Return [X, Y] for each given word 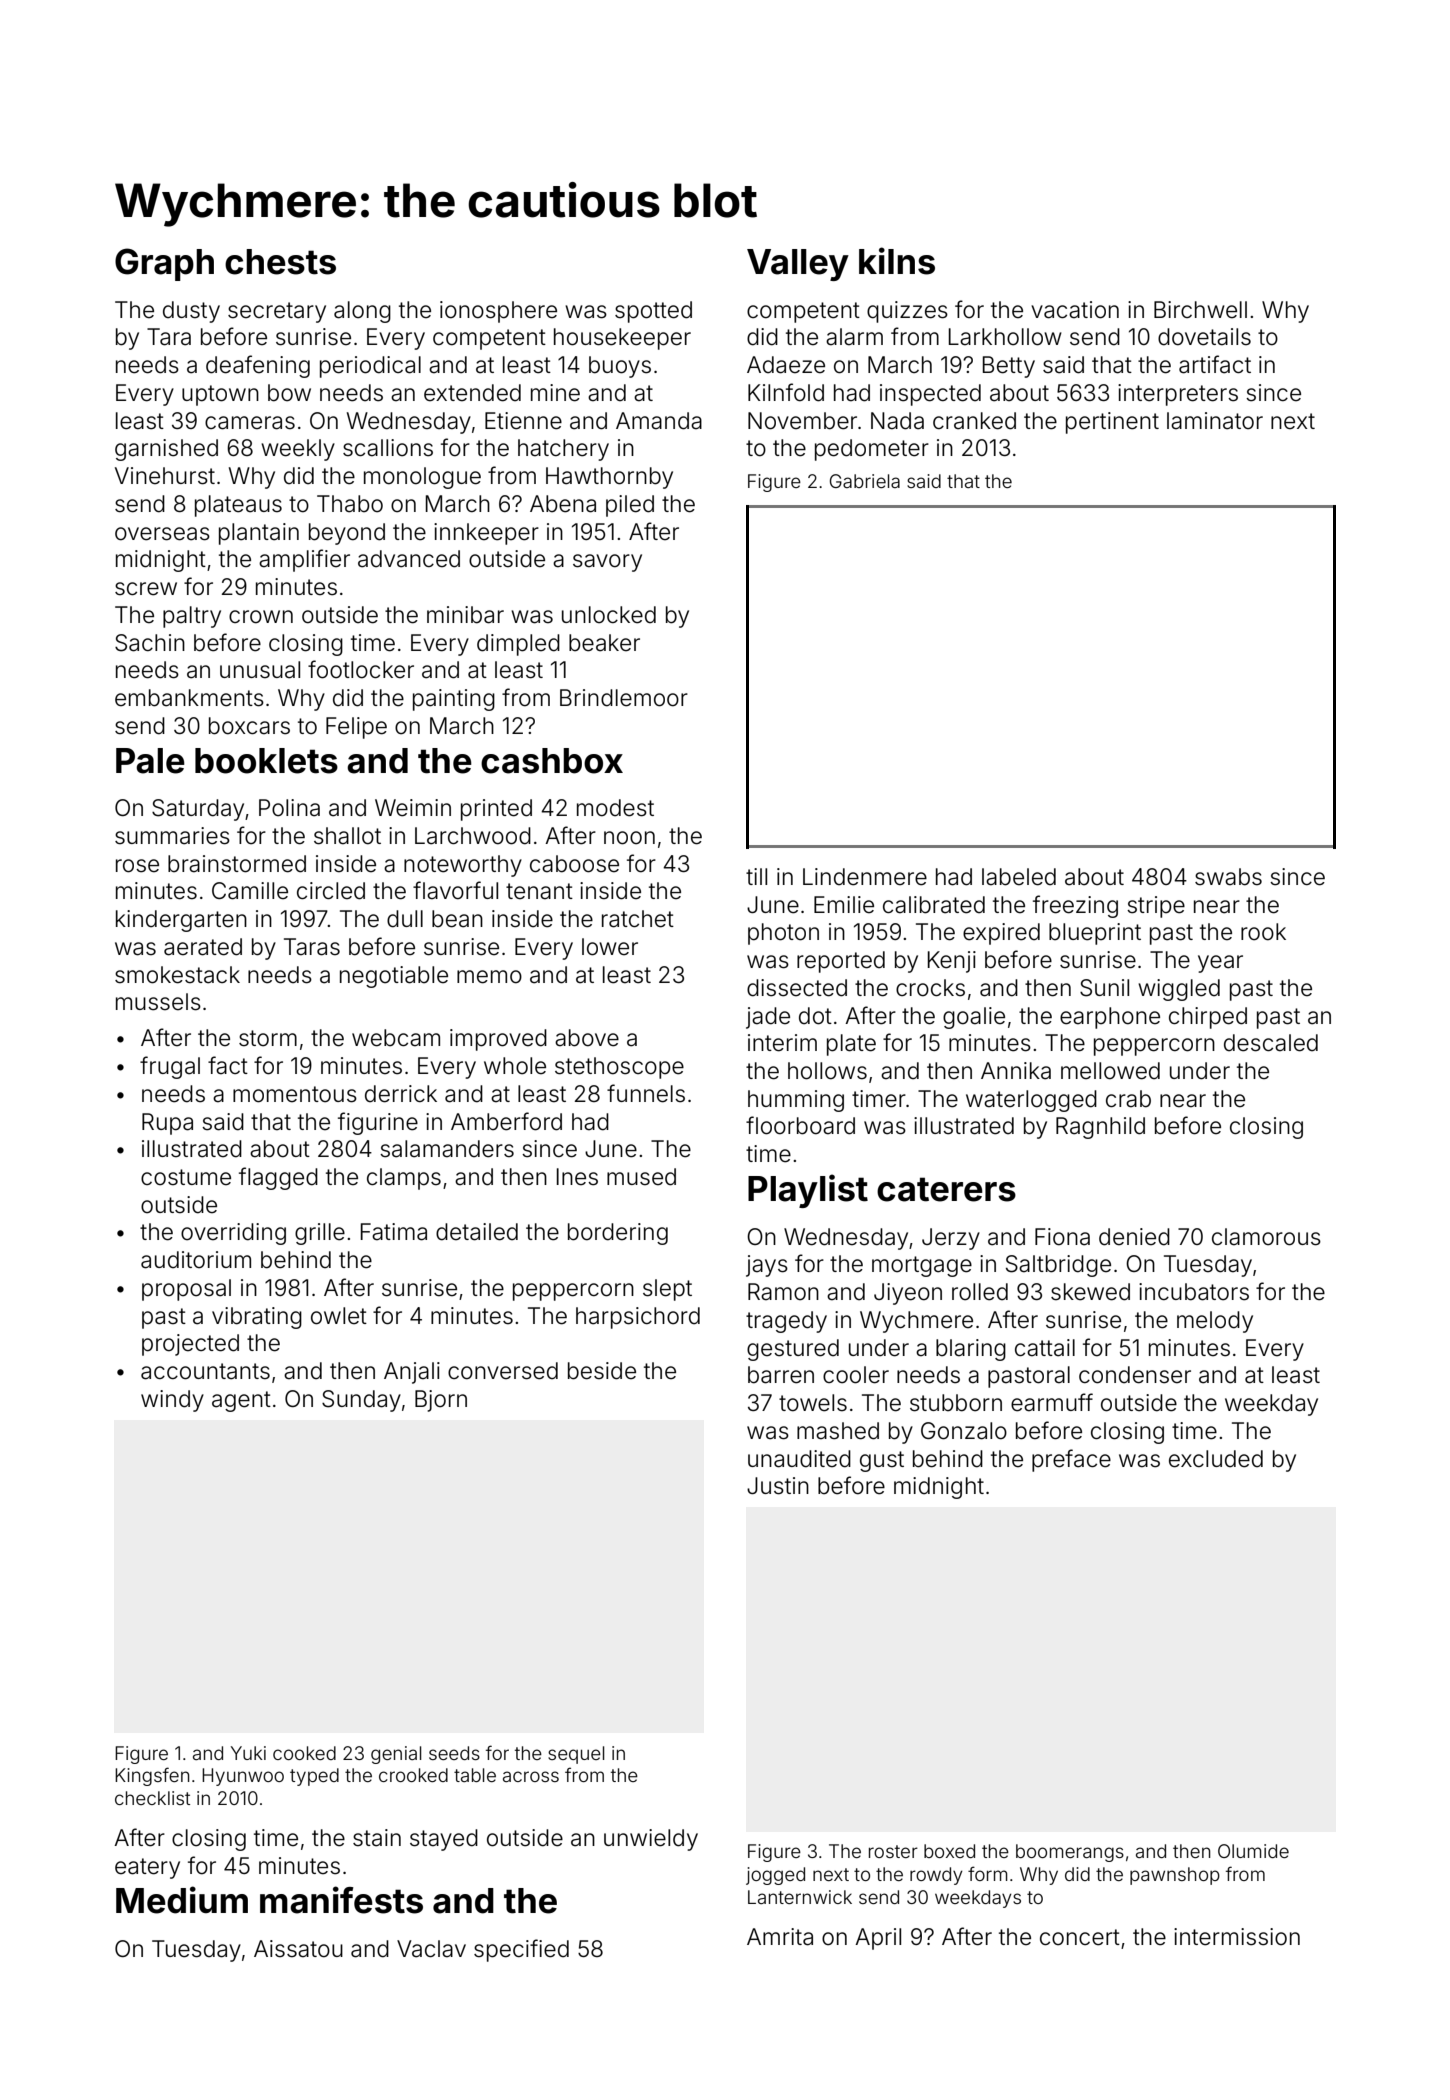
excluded [1216, 1459]
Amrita [780, 1937]
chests [280, 262]
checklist [152, 1798]
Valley [798, 265]
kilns [897, 261]
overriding [233, 1234]
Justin [778, 1486]
